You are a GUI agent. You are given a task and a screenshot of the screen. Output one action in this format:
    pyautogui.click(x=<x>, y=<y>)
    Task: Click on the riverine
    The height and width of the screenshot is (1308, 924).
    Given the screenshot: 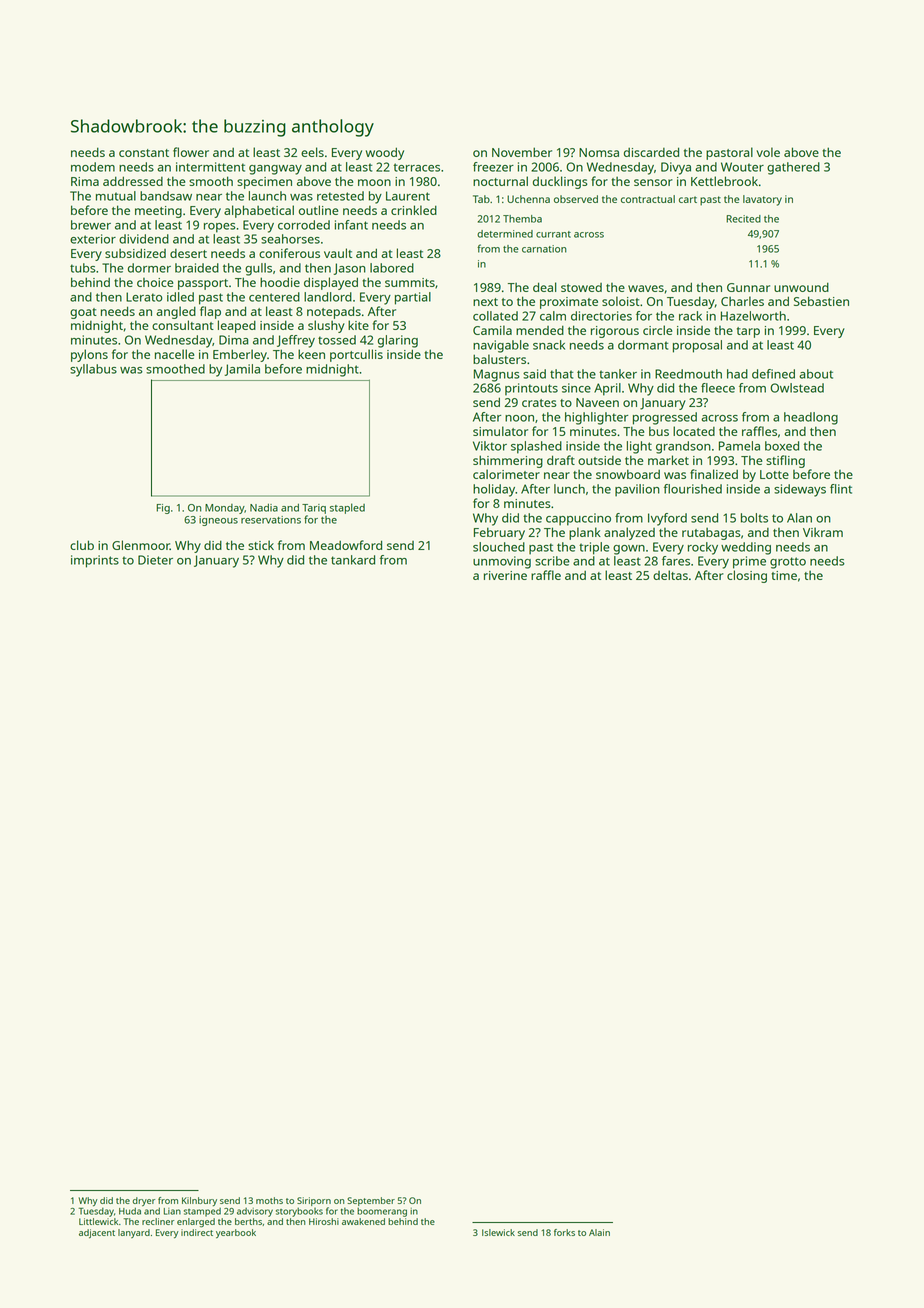 What is the action you would take?
    pyautogui.click(x=505, y=575)
